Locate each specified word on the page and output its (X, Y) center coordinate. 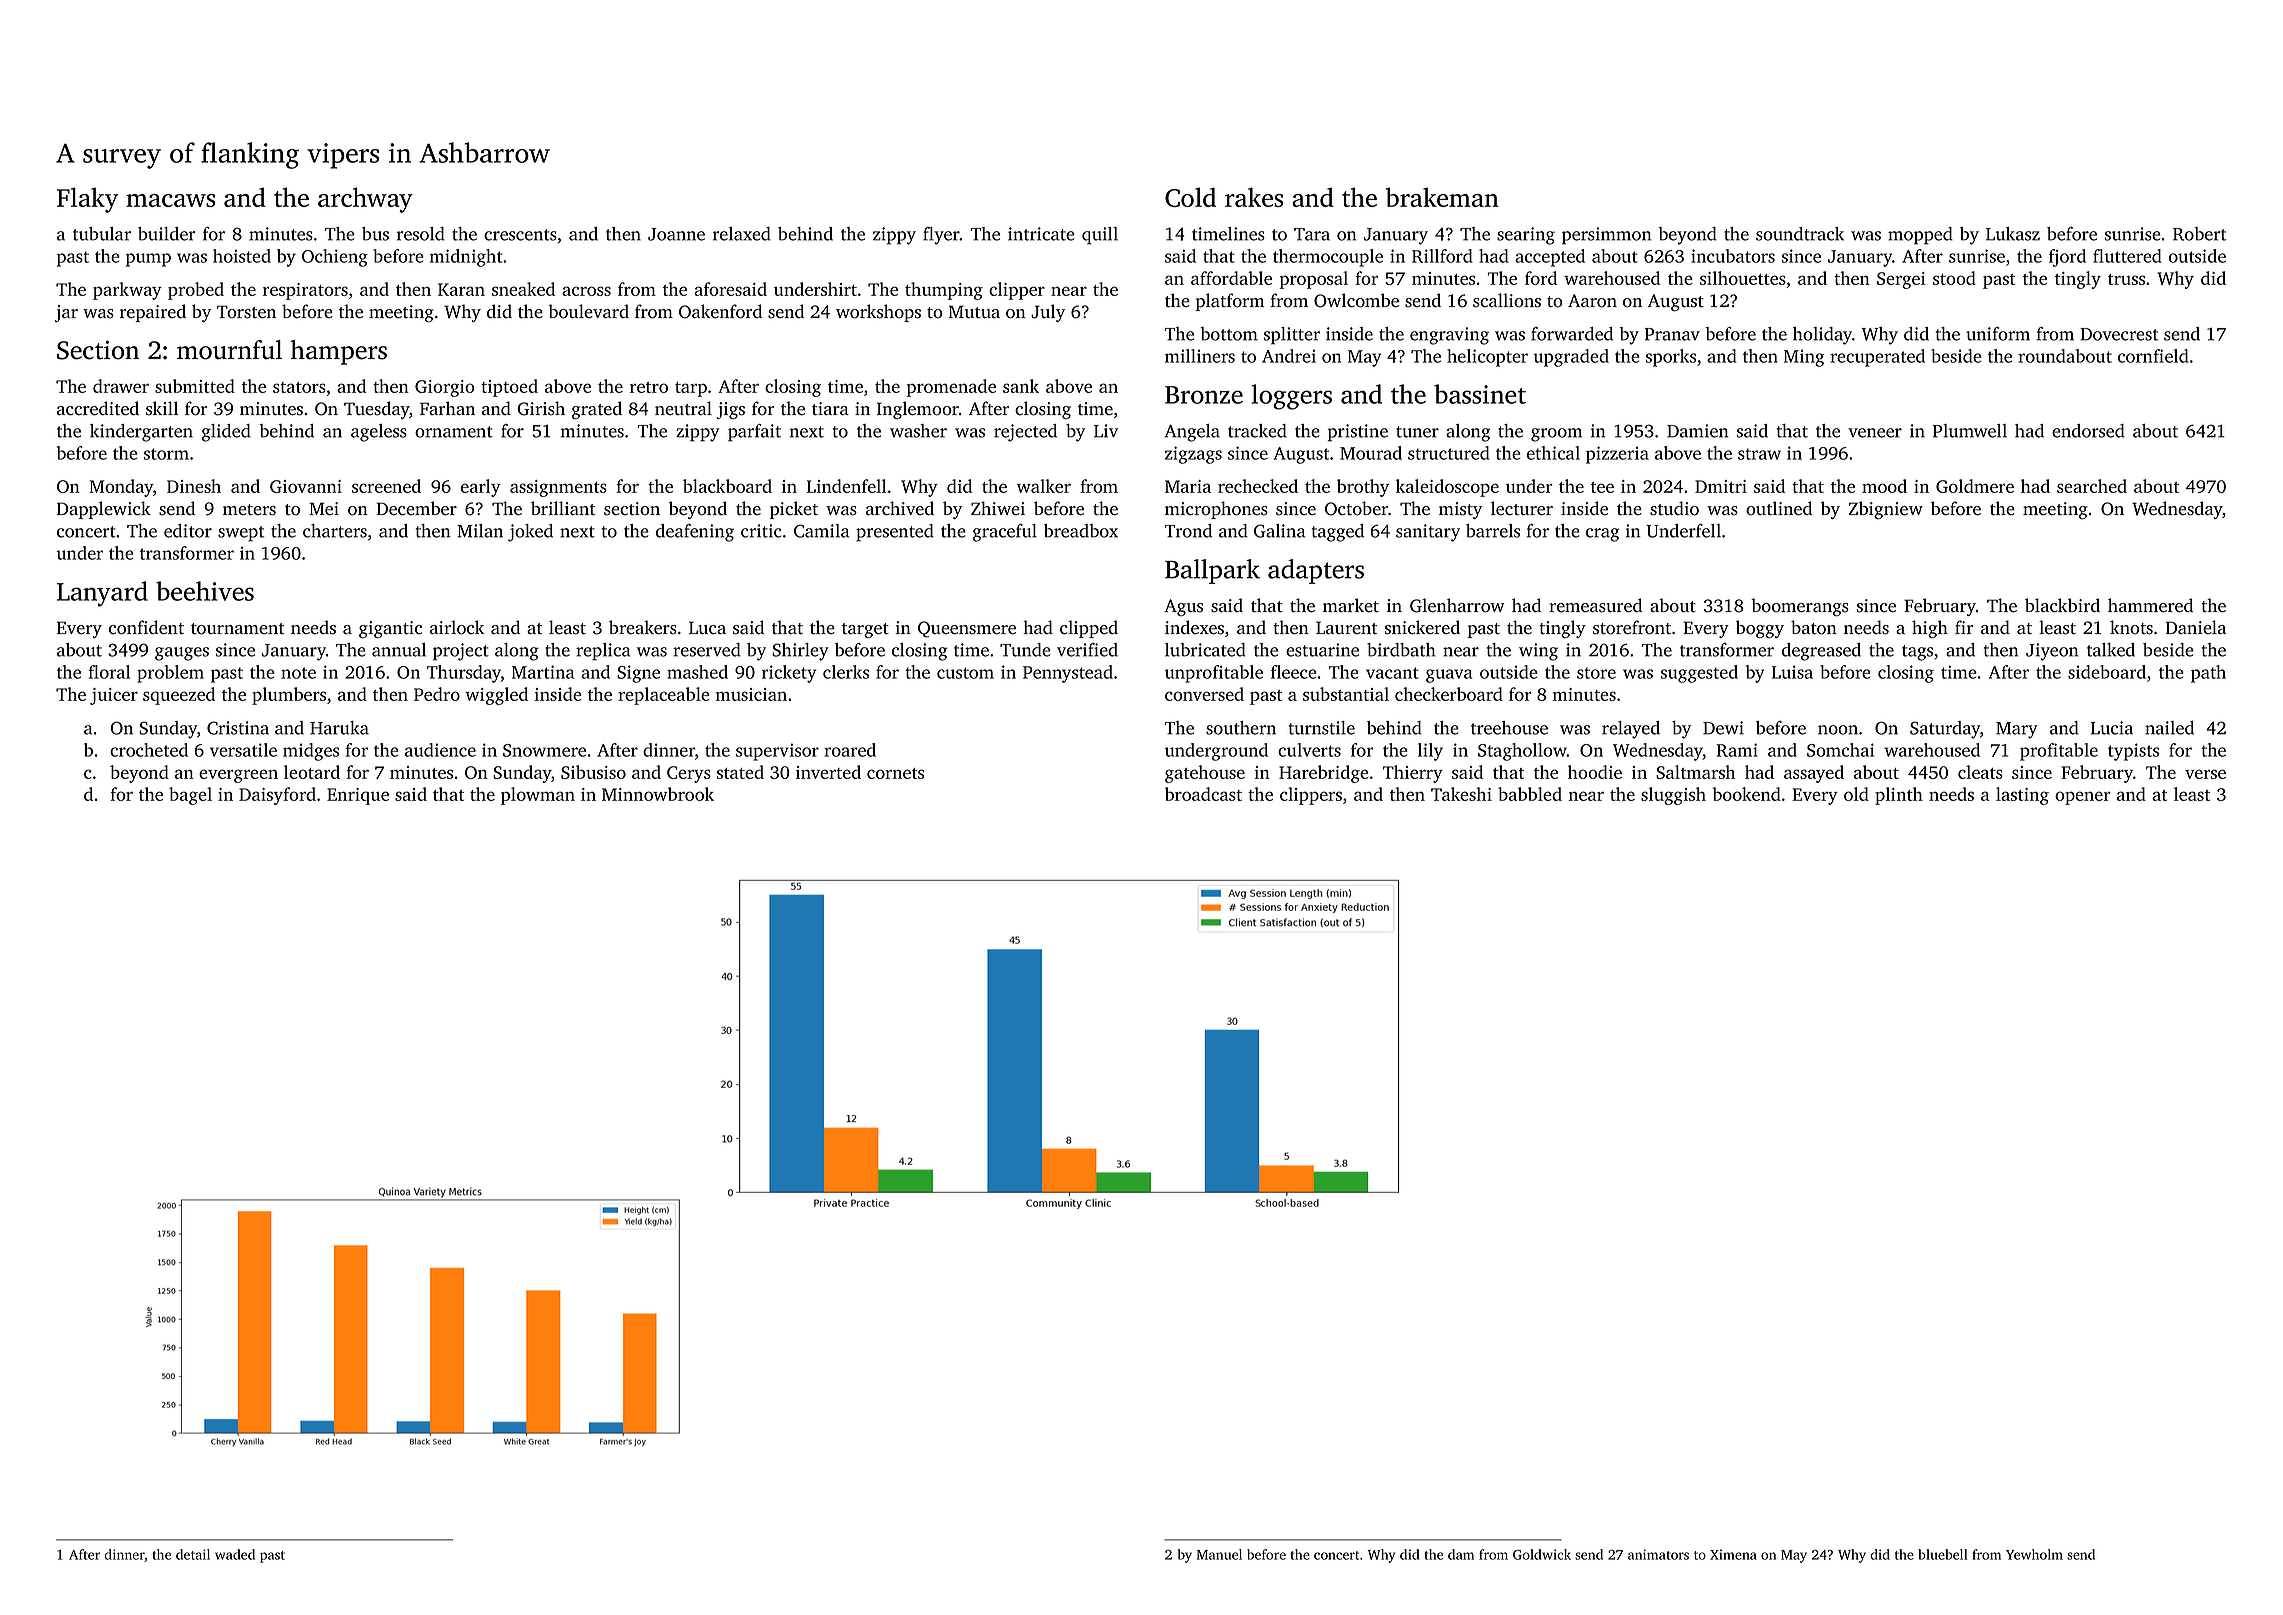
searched (2092, 486)
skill (162, 408)
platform (1230, 302)
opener (2082, 798)
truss (2126, 279)
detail (193, 1554)
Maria (1188, 486)
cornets (895, 773)
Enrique (358, 796)
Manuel (1219, 1554)
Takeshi (1461, 794)
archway (365, 200)
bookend (1746, 794)
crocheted (149, 750)
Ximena (1733, 1554)
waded (235, 1554)
